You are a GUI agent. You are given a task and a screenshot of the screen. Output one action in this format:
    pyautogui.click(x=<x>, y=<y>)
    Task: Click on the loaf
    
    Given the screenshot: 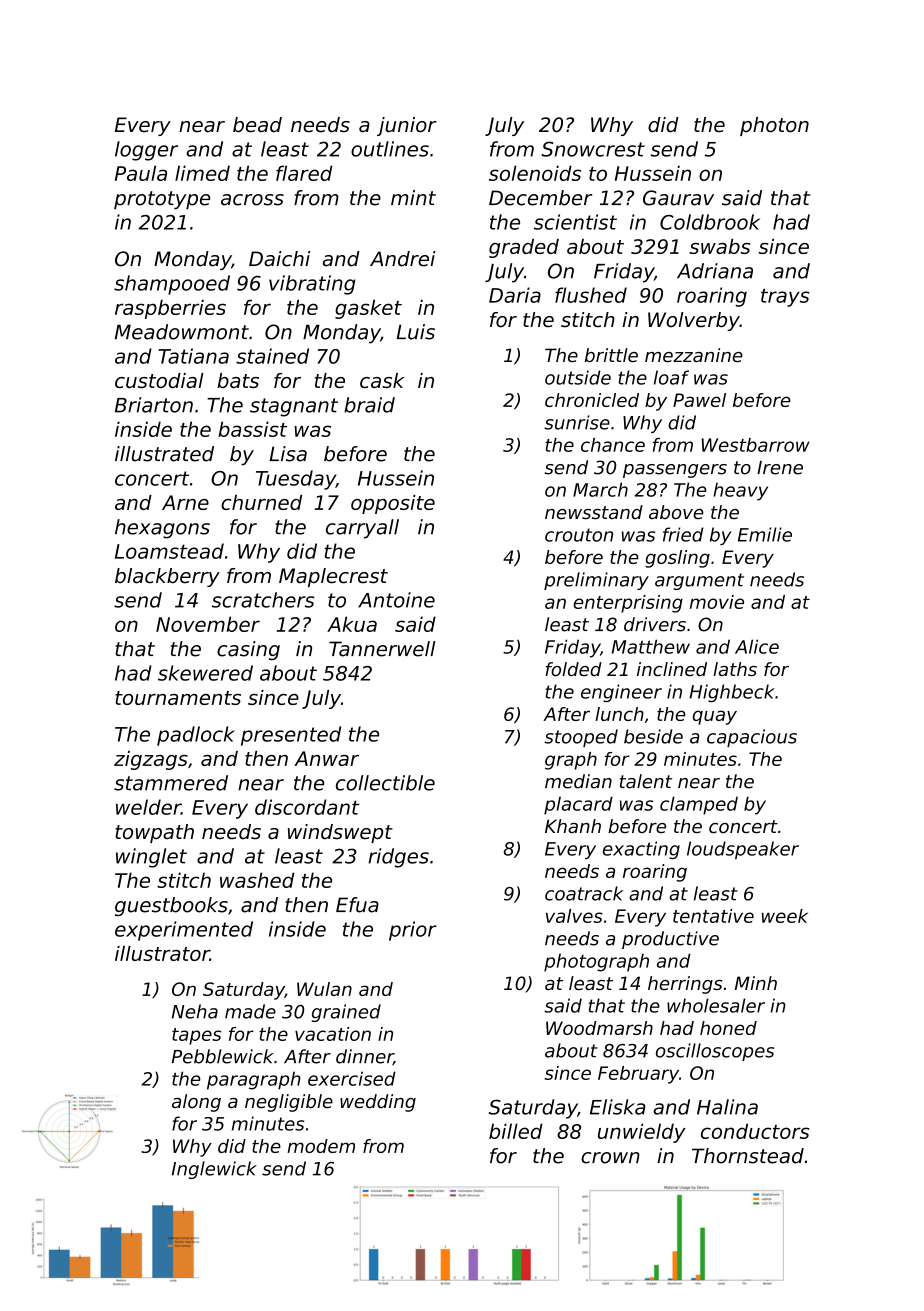 What is the action you would take?
    pyautogui.click(x=671, y=377)
